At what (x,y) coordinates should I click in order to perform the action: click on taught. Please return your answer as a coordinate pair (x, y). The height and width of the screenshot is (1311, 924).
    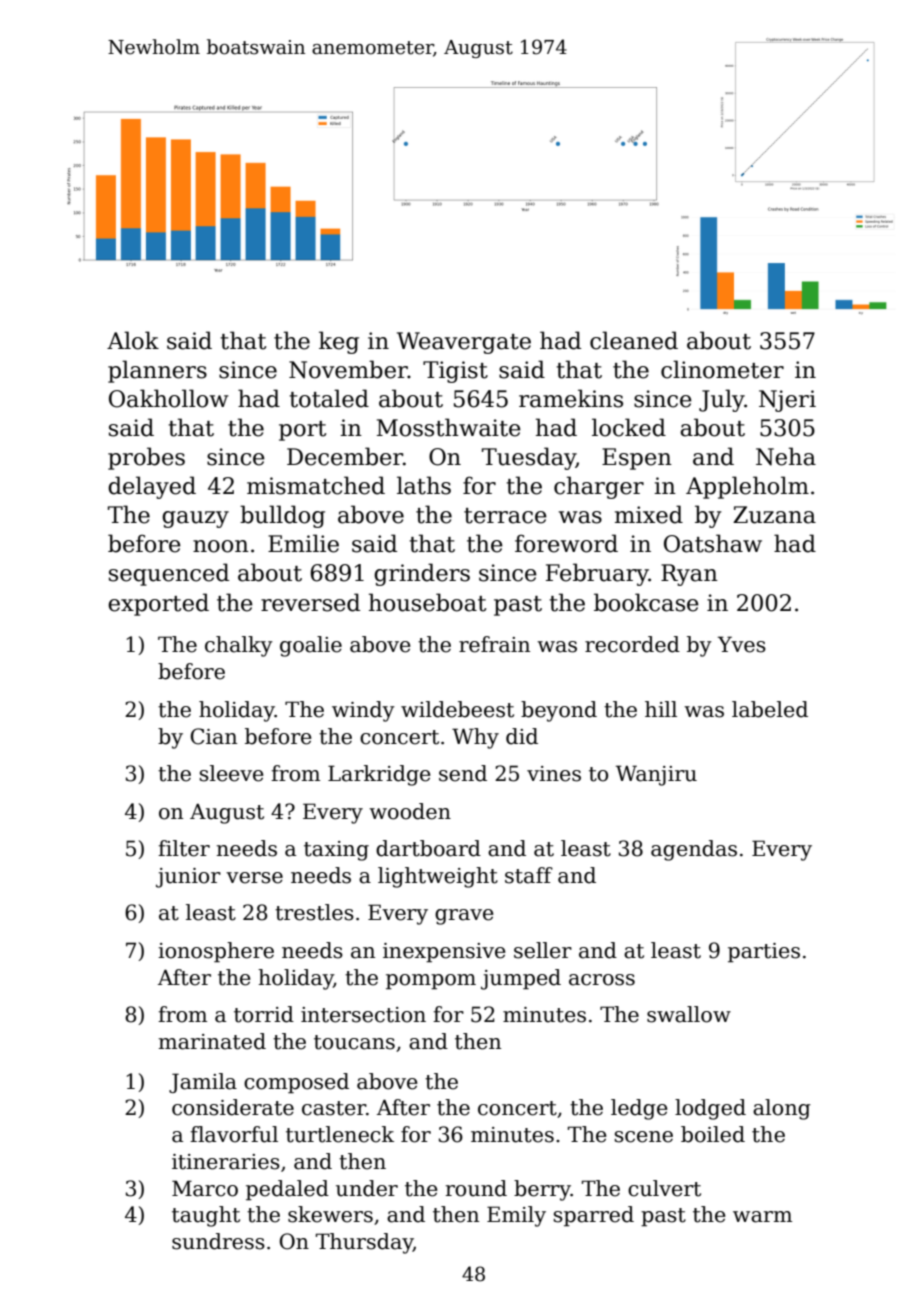
    Looking at the image, I should click on (206, 1216).
